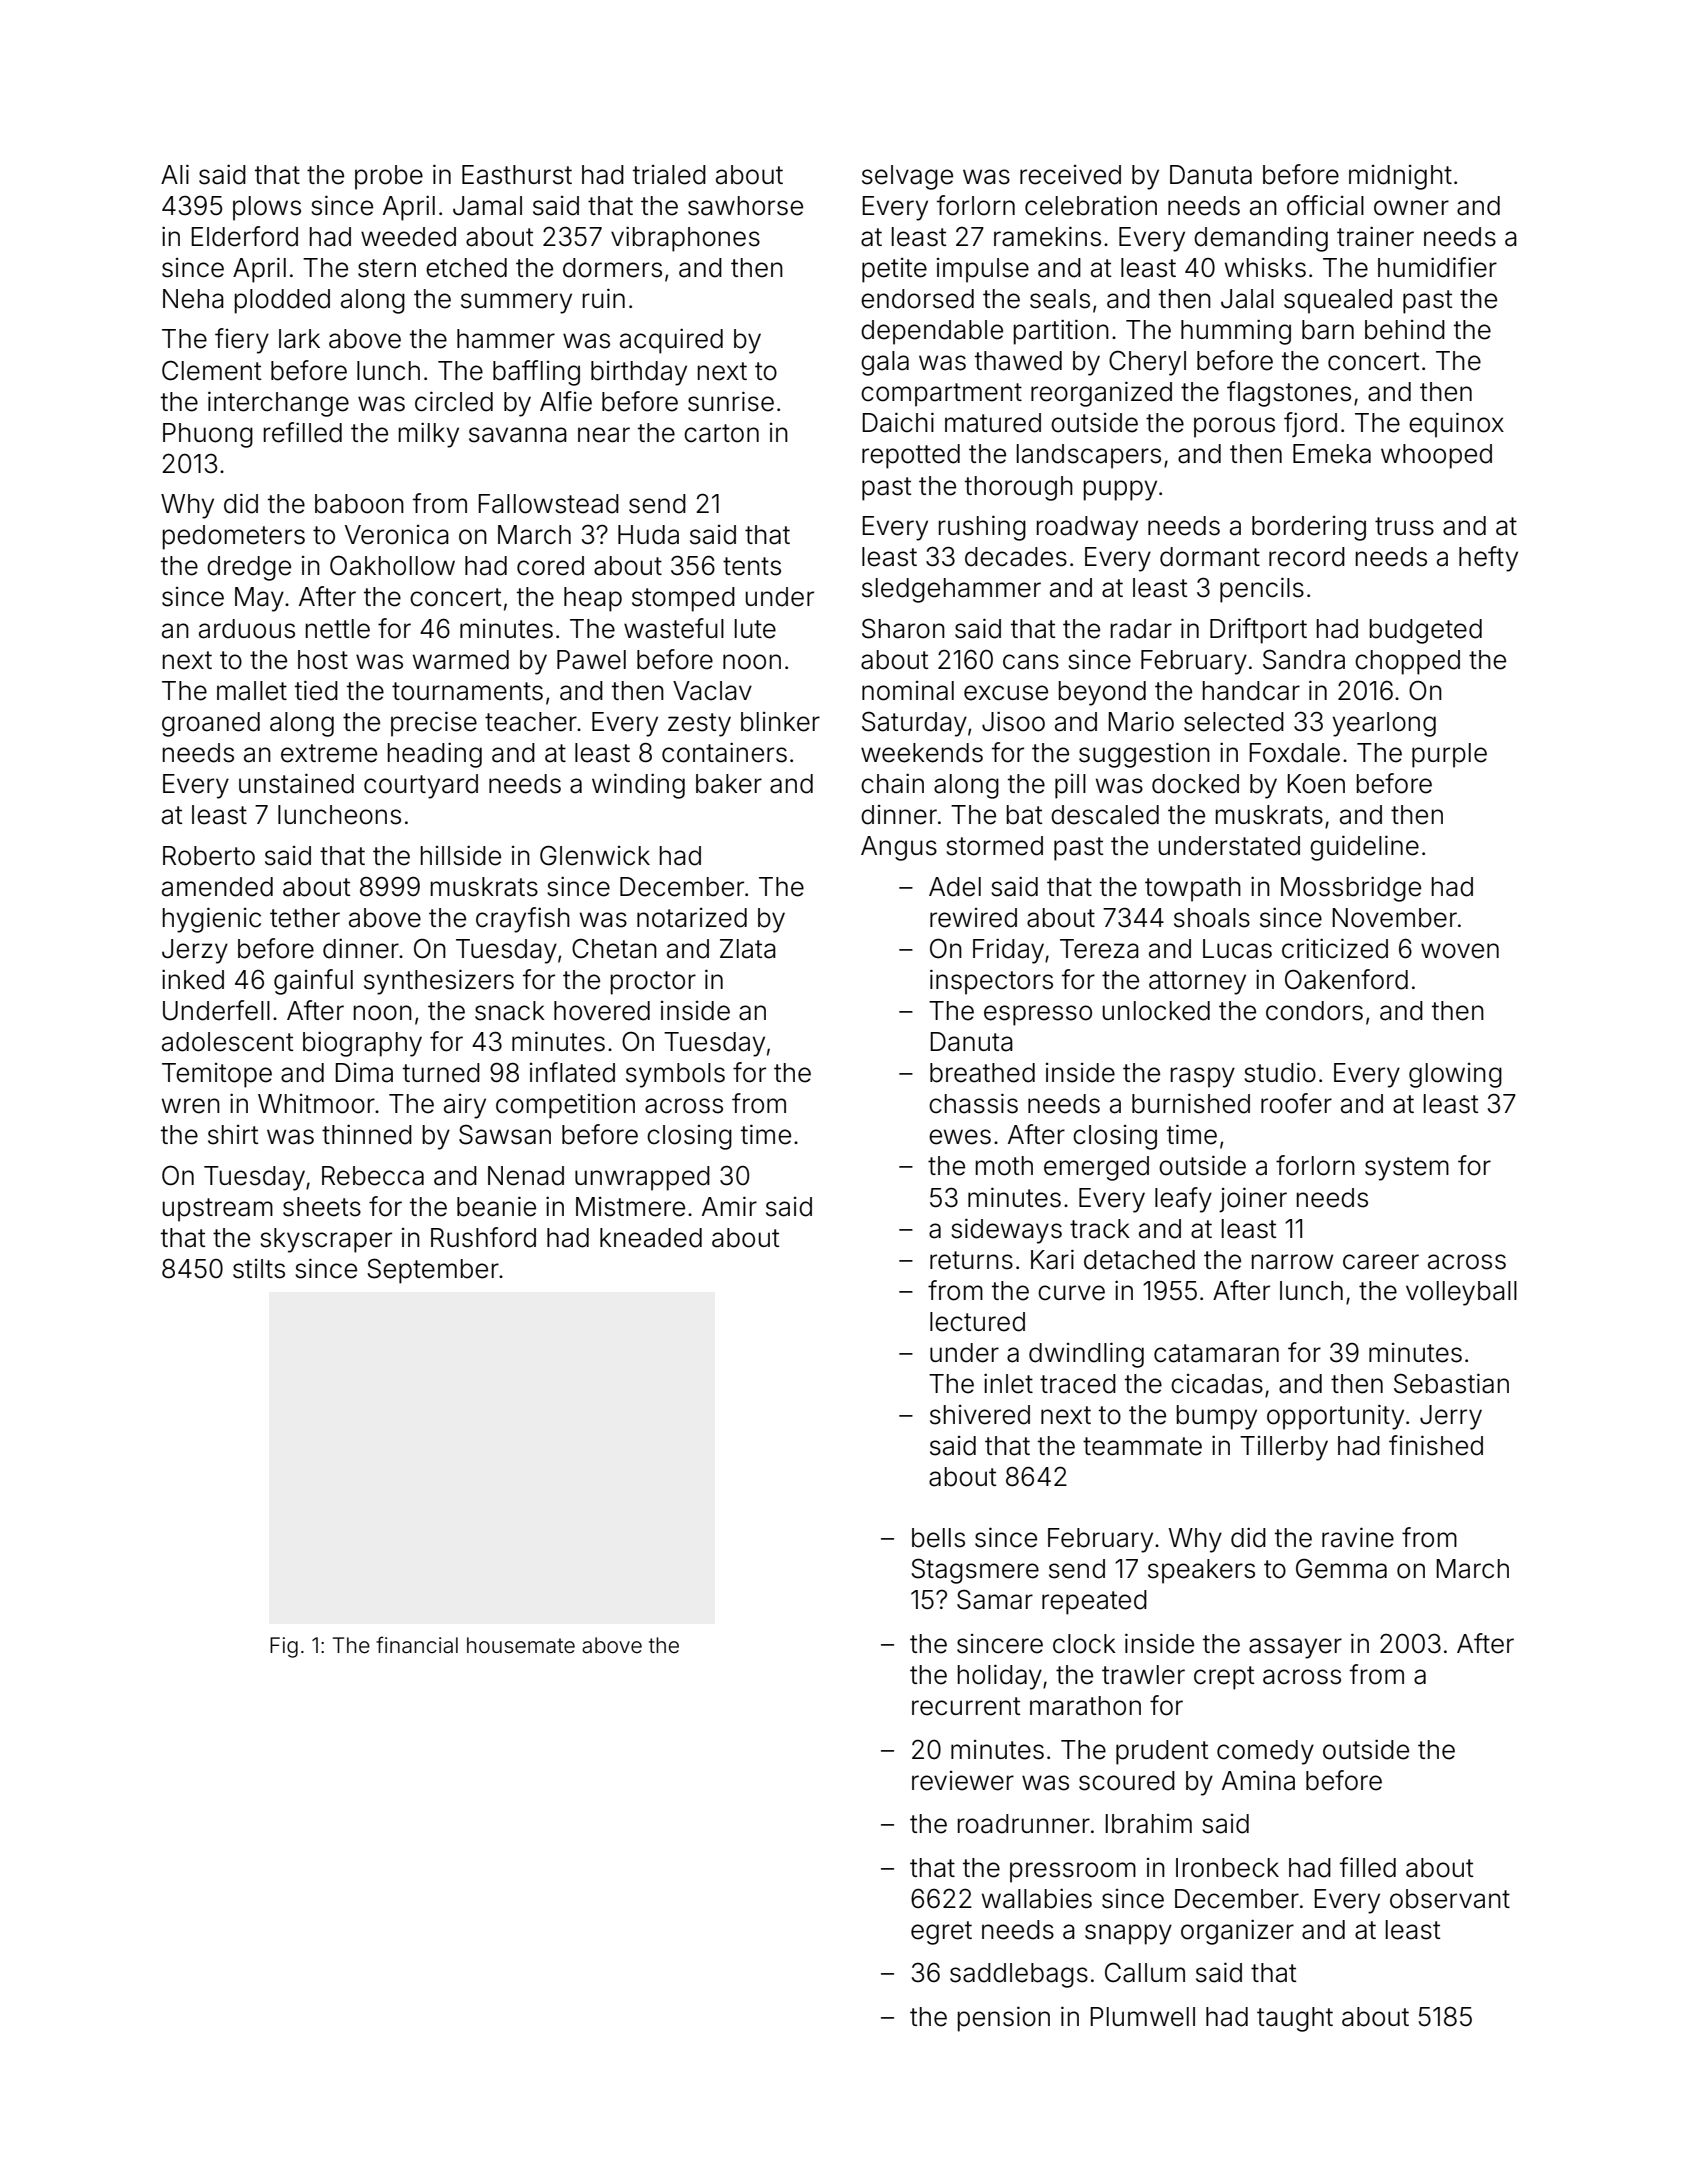  I want to click on radar, so click(1141, 629).
